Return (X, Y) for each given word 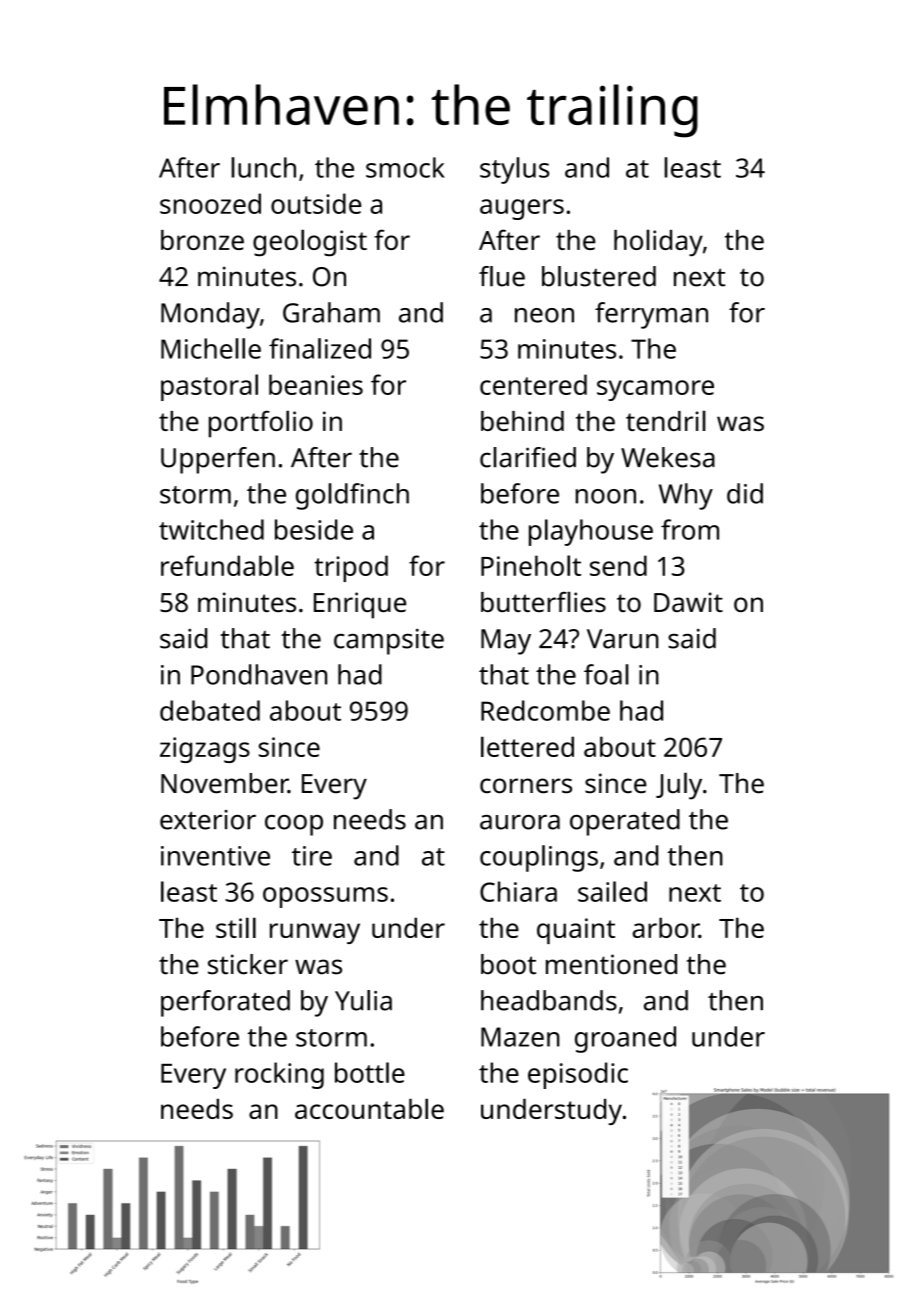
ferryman (651, 315)
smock (405, 167)
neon (544, 315)
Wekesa (668, 457)
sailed (612, 891)
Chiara (518, 891)
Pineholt (531, 565)
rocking (279, 1075)
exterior (208, 820)
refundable (227, 565)
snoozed (210, 203)
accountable (369, 1108)
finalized (320, 348)
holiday (658, 242)
